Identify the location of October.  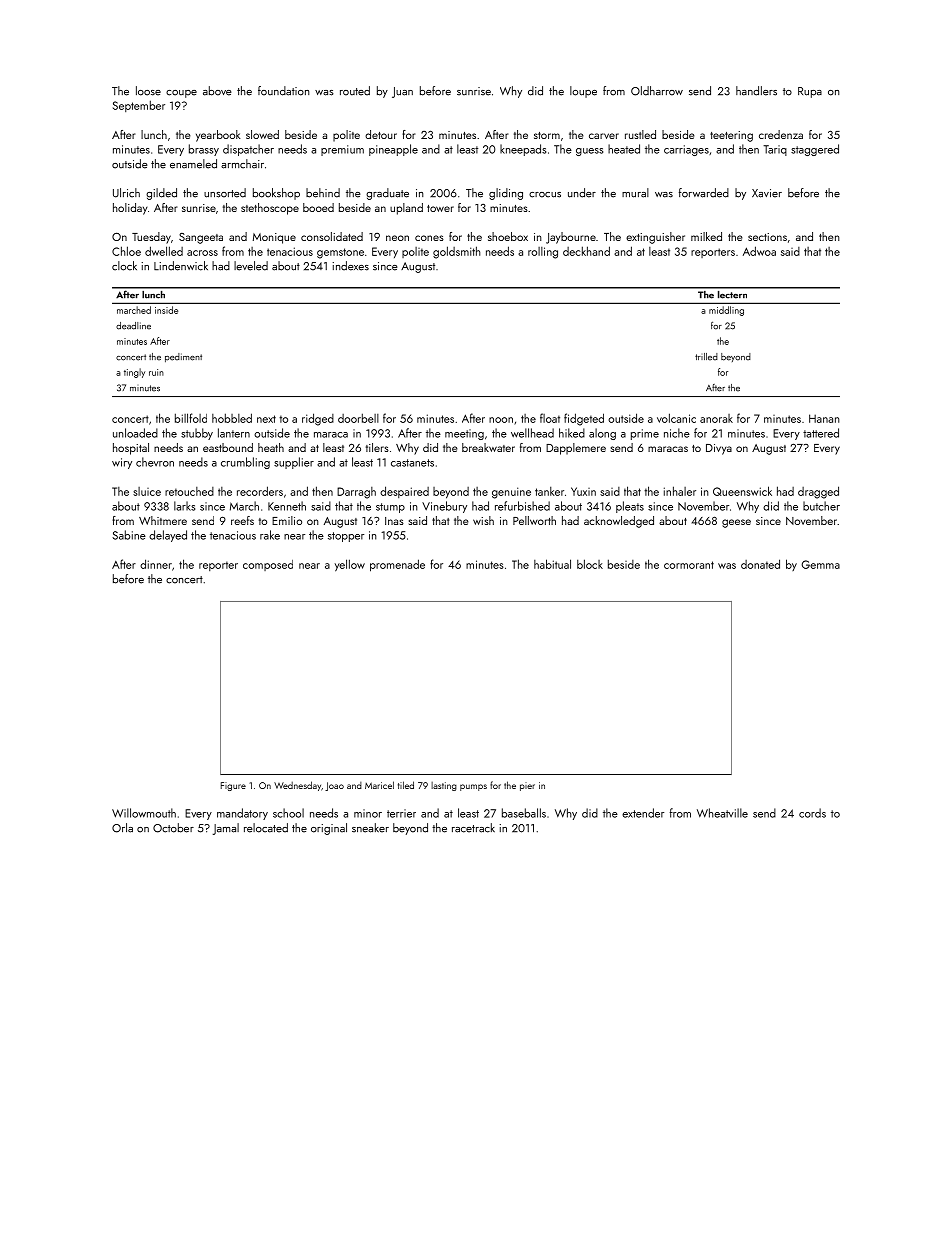
(173, 828).
